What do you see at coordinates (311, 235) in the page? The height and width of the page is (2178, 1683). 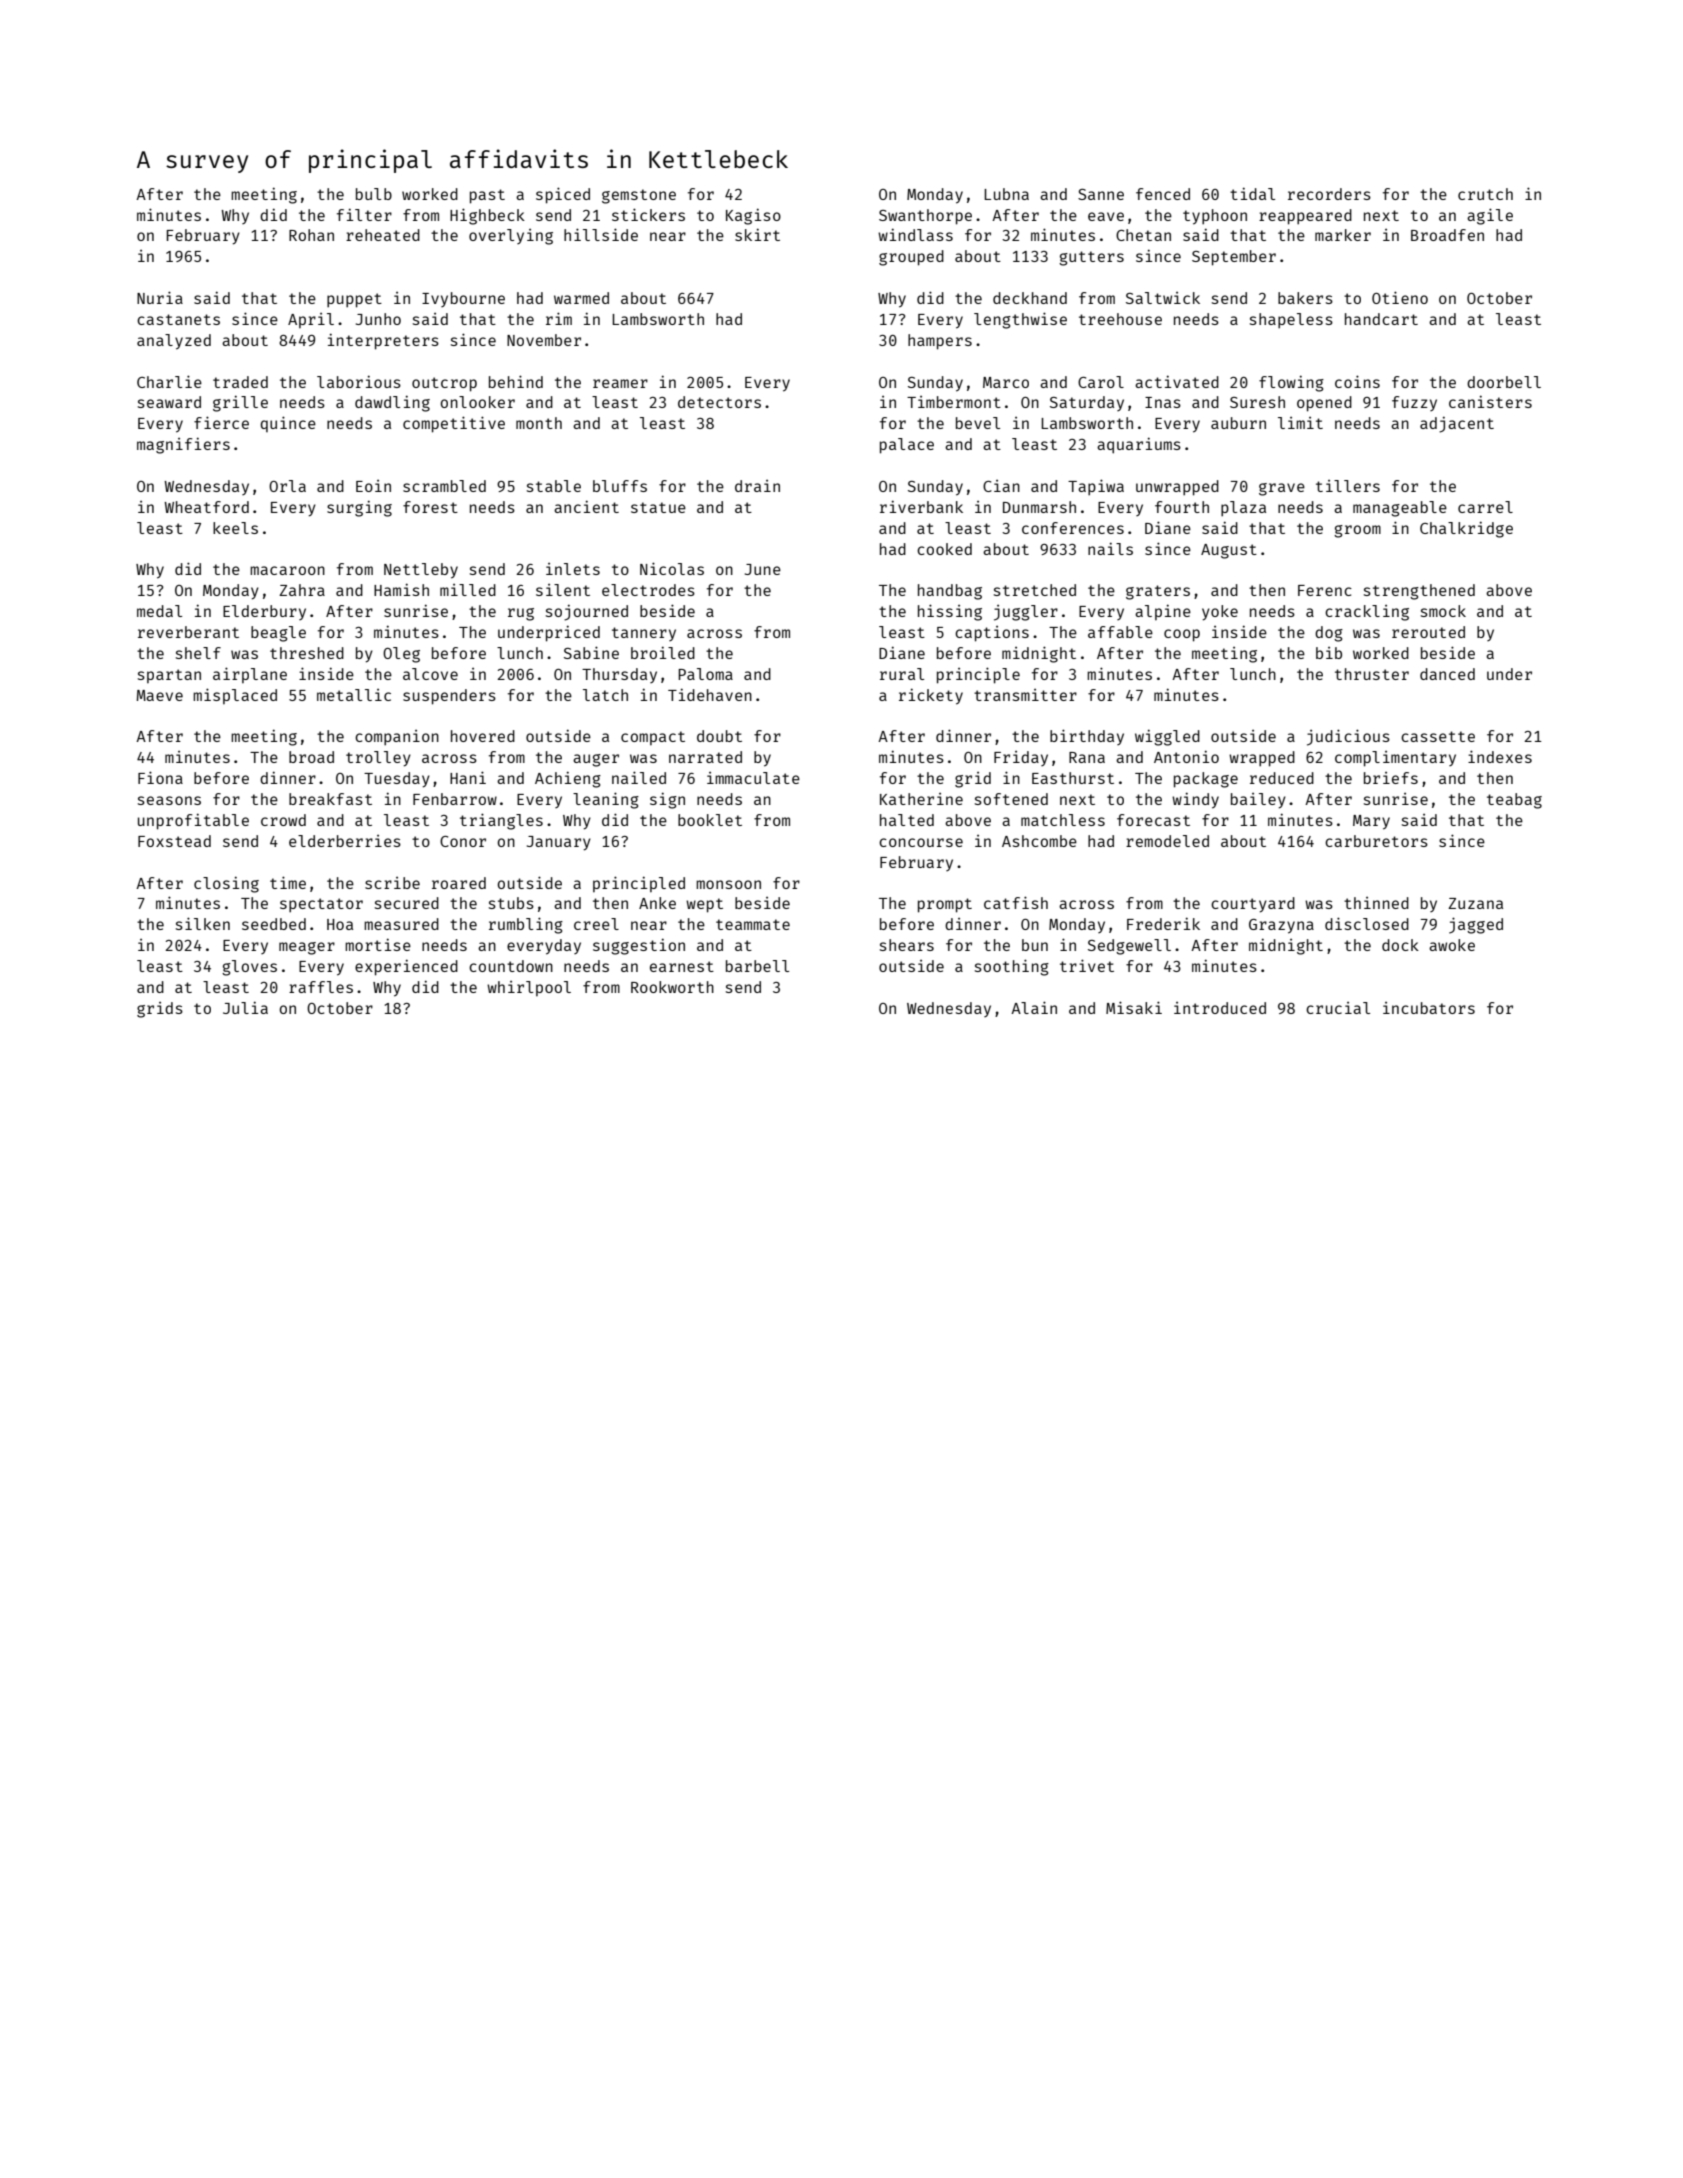 I see `Rohan` at bounding box center [311, 235].
